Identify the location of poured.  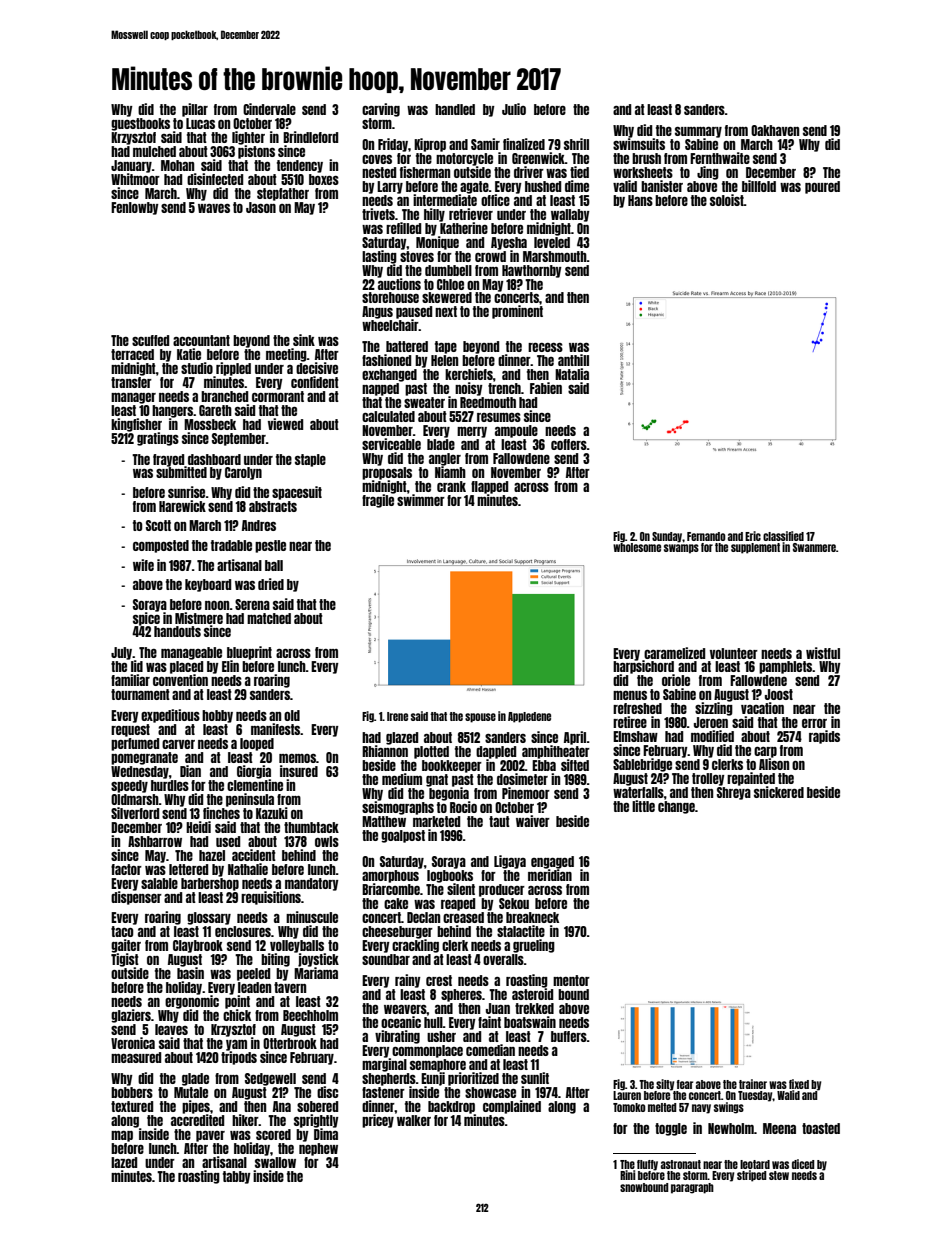
(822, 187).
